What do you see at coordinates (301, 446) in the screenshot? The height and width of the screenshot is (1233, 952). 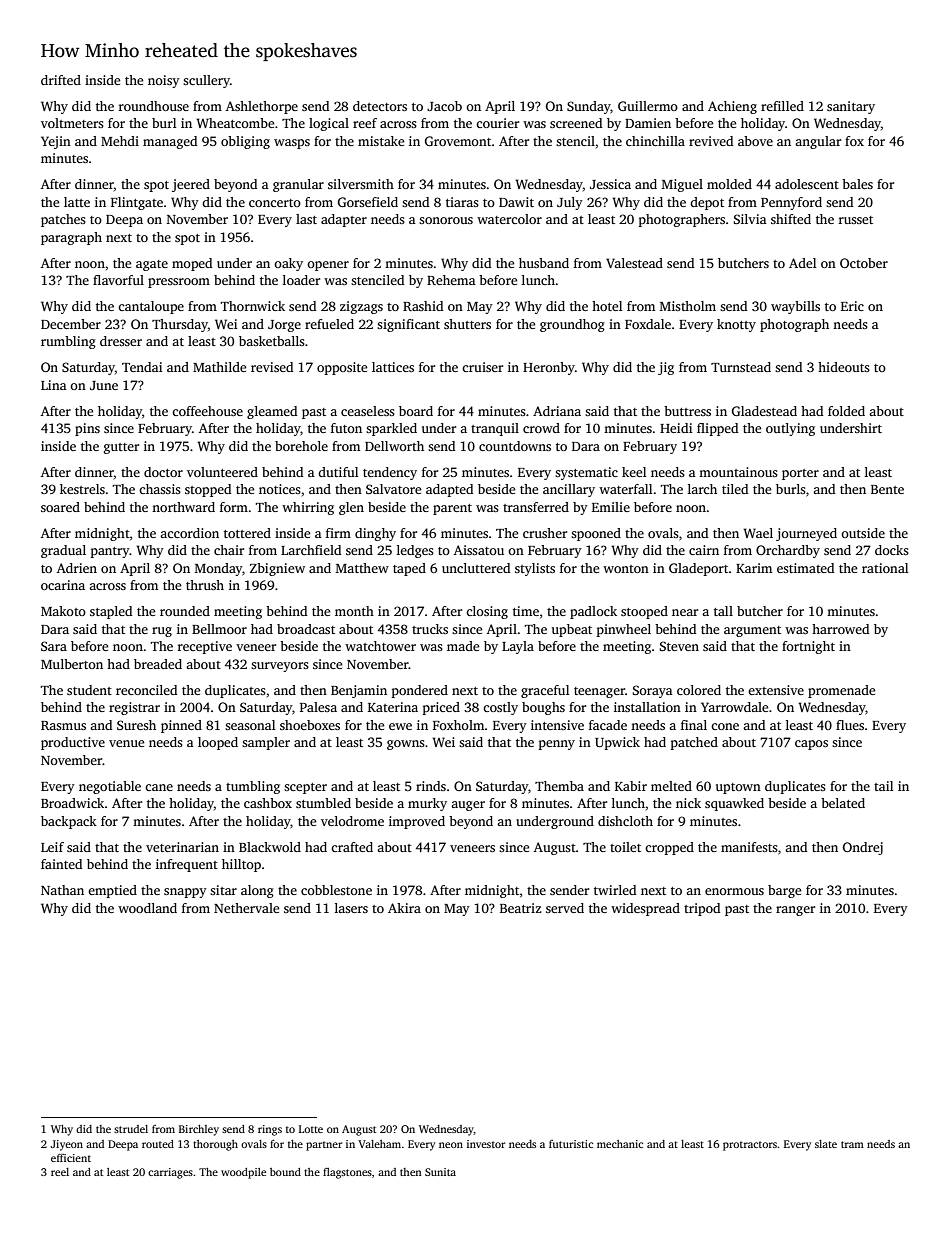 I see `borehole` at bounding box center [301, 446].
